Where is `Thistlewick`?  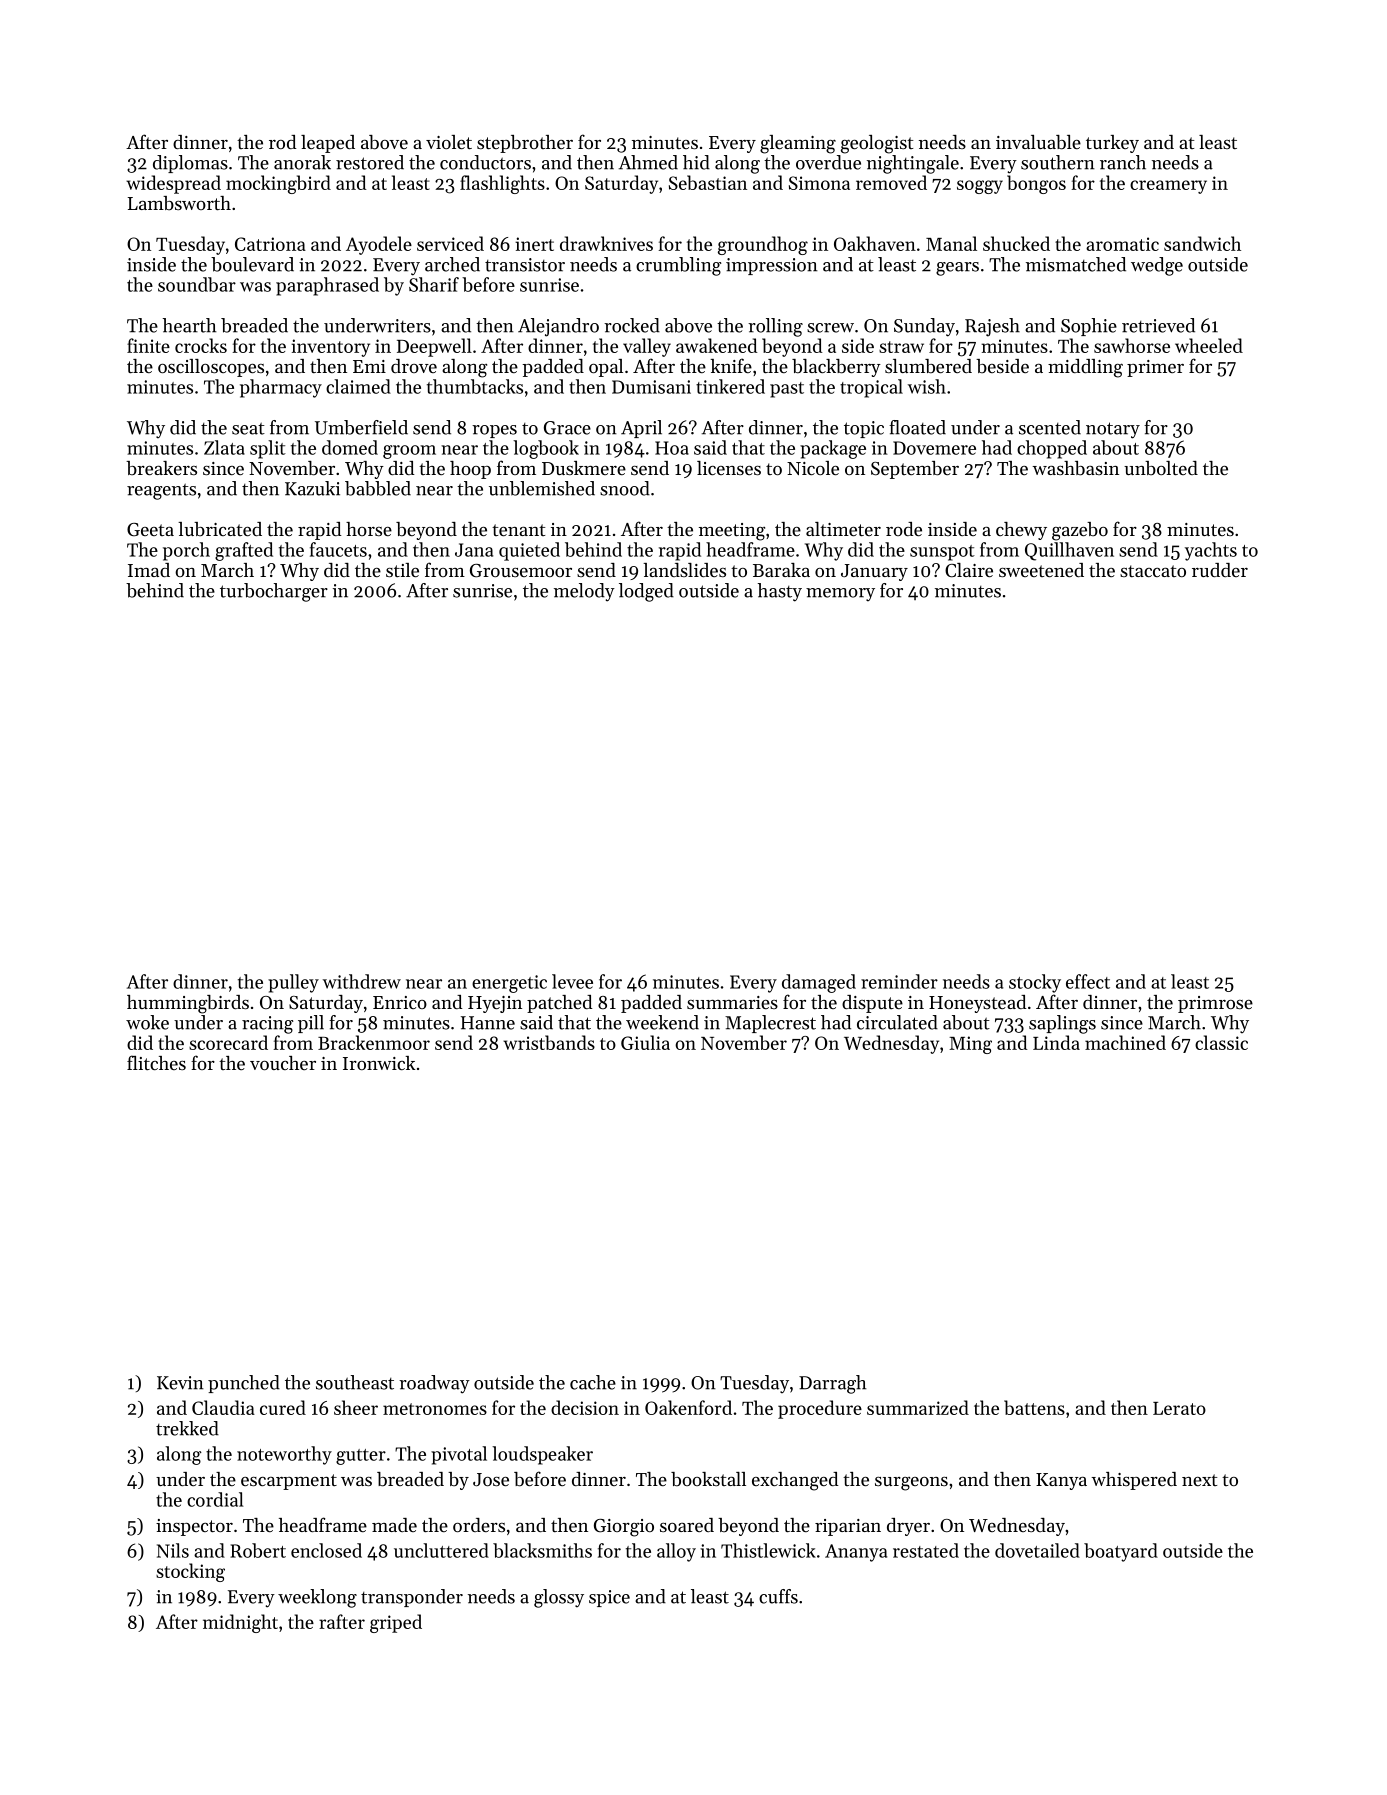 Thistlewick is located at coordinates (768, 1550).
